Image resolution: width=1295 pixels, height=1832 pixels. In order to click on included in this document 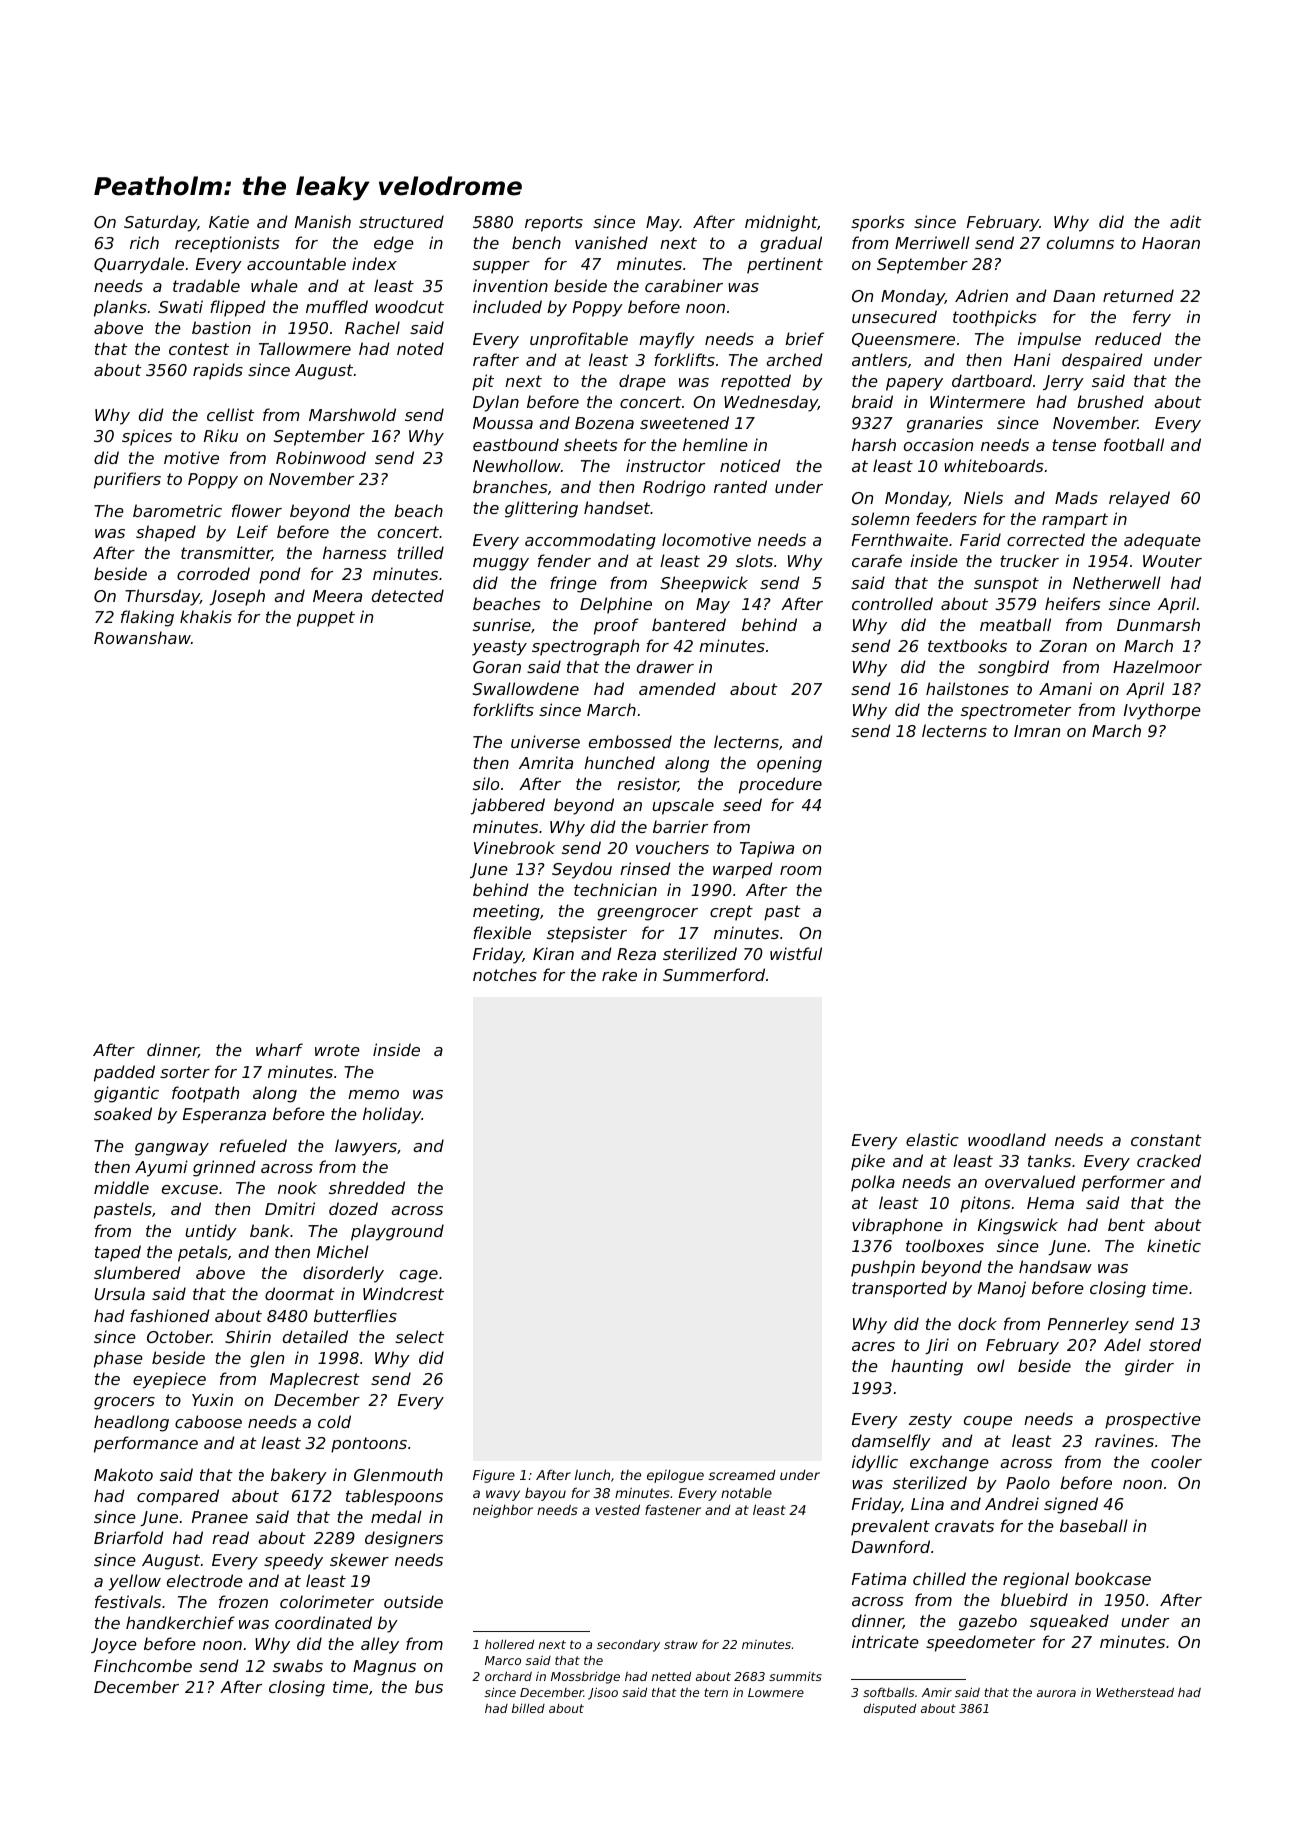, I will do `click(507, 306)`.
